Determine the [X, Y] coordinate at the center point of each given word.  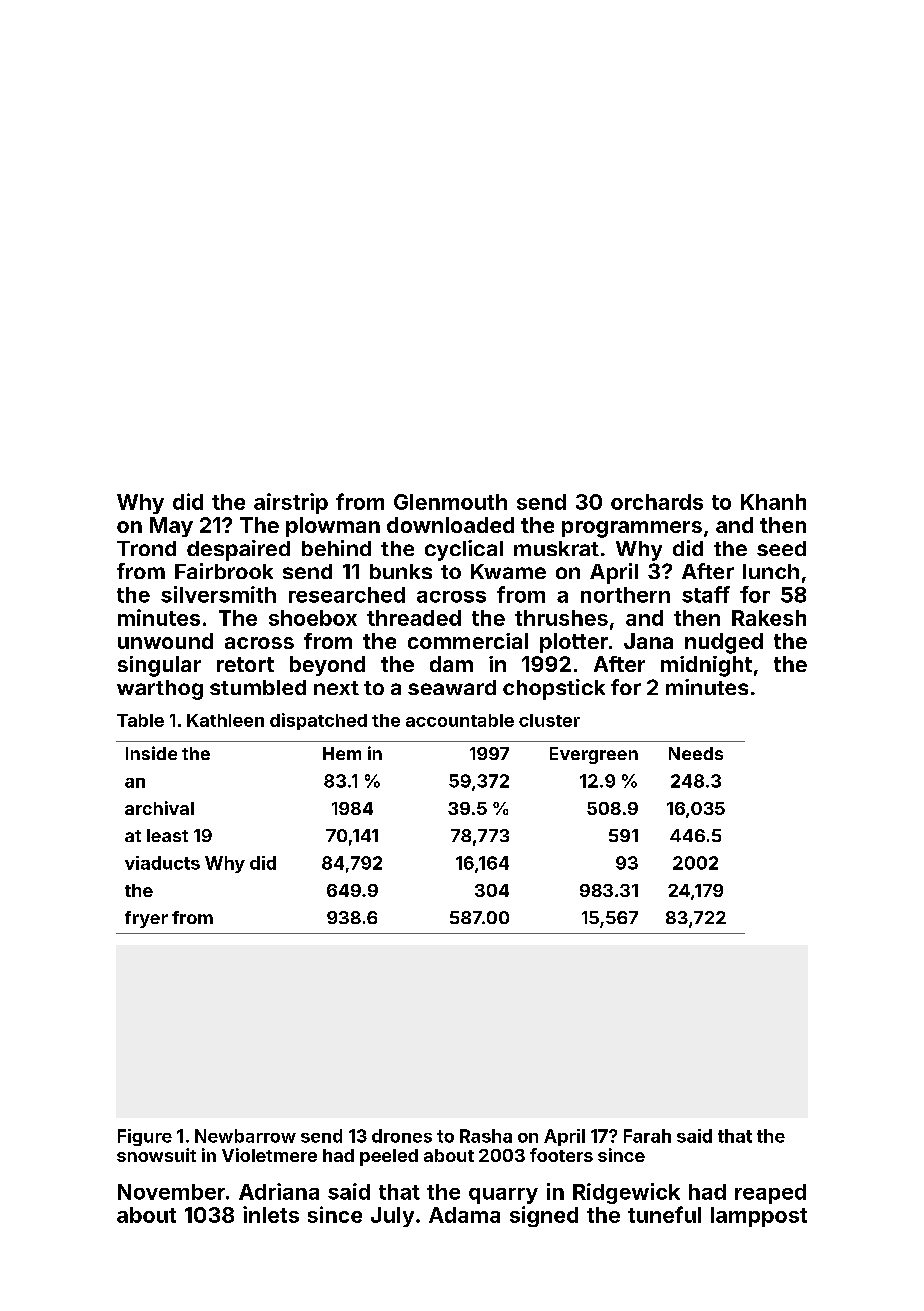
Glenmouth [450, 502]
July [392, 1217]
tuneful [664, 1214]
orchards [657, 502]
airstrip [291, 503]
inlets [271, 1214]
